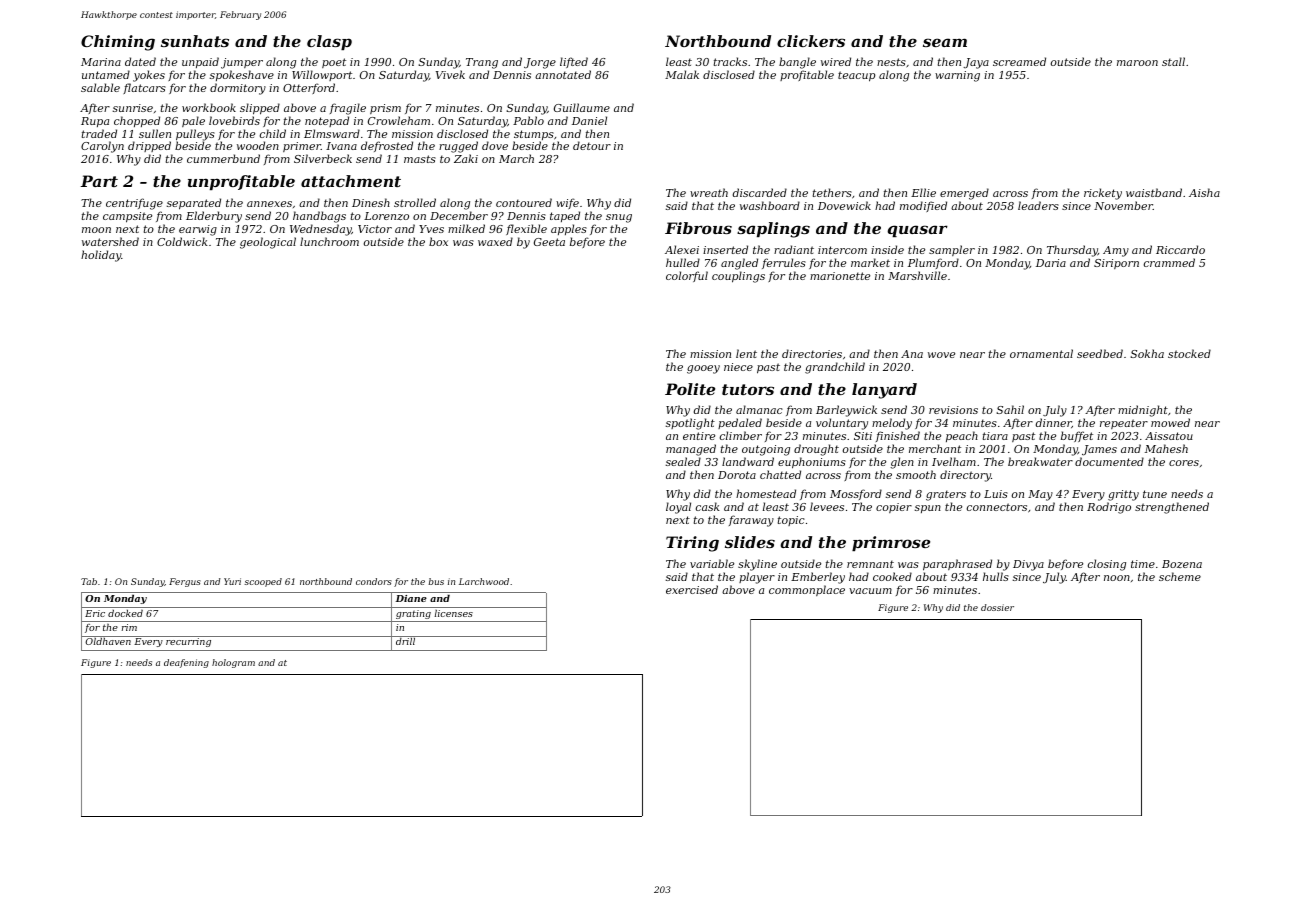 This screenshot has height=924, width=1308. What do you see at coordinates (193, 121) in the screenshot?
I see `pale` at bounding box center [193, 121].
